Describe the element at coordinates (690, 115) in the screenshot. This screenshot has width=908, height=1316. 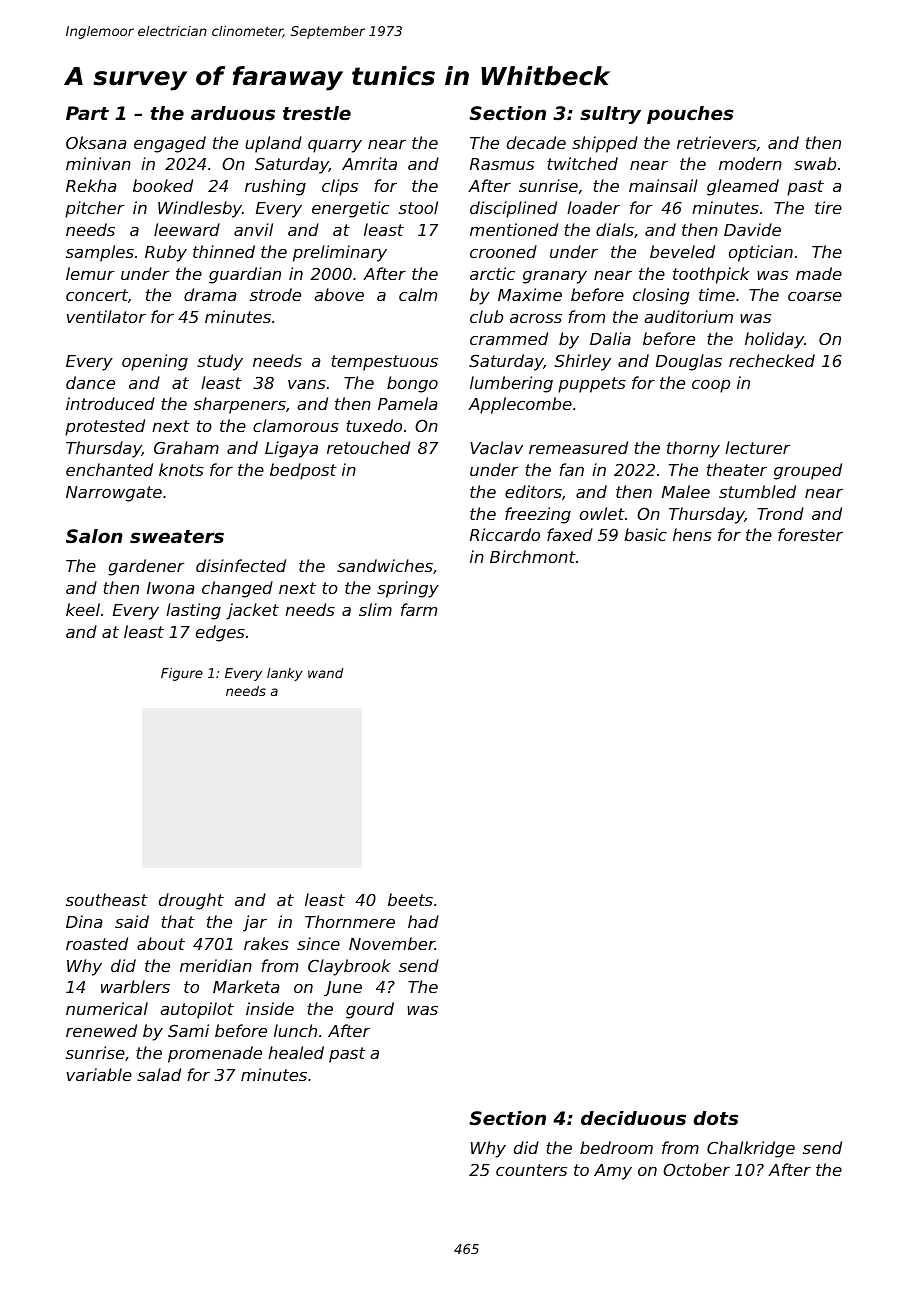
I see `pouches` at that location.
